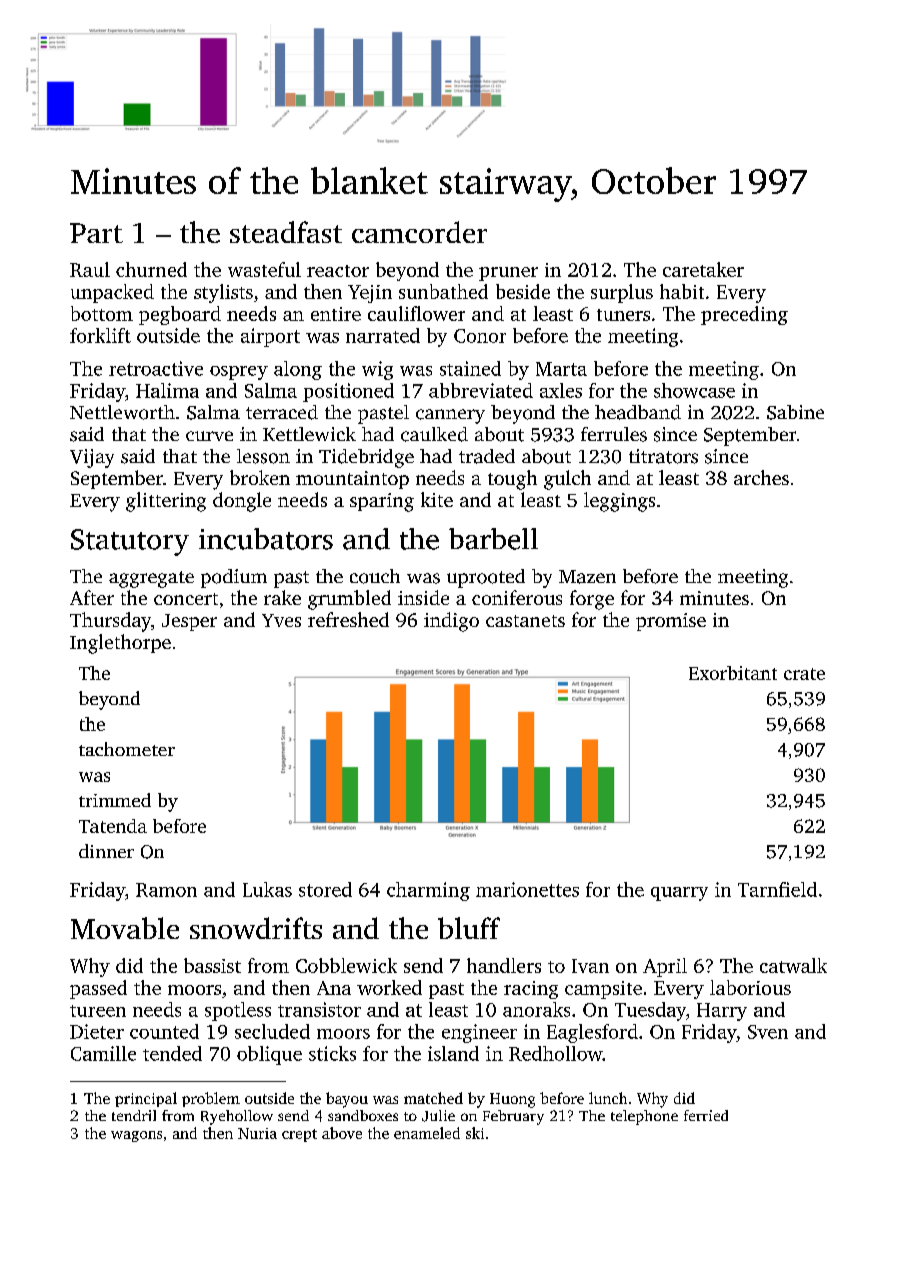  What do you see at coordinates (525, 621) in the document?
I see `castanets` at bounding box center [525, 621].
